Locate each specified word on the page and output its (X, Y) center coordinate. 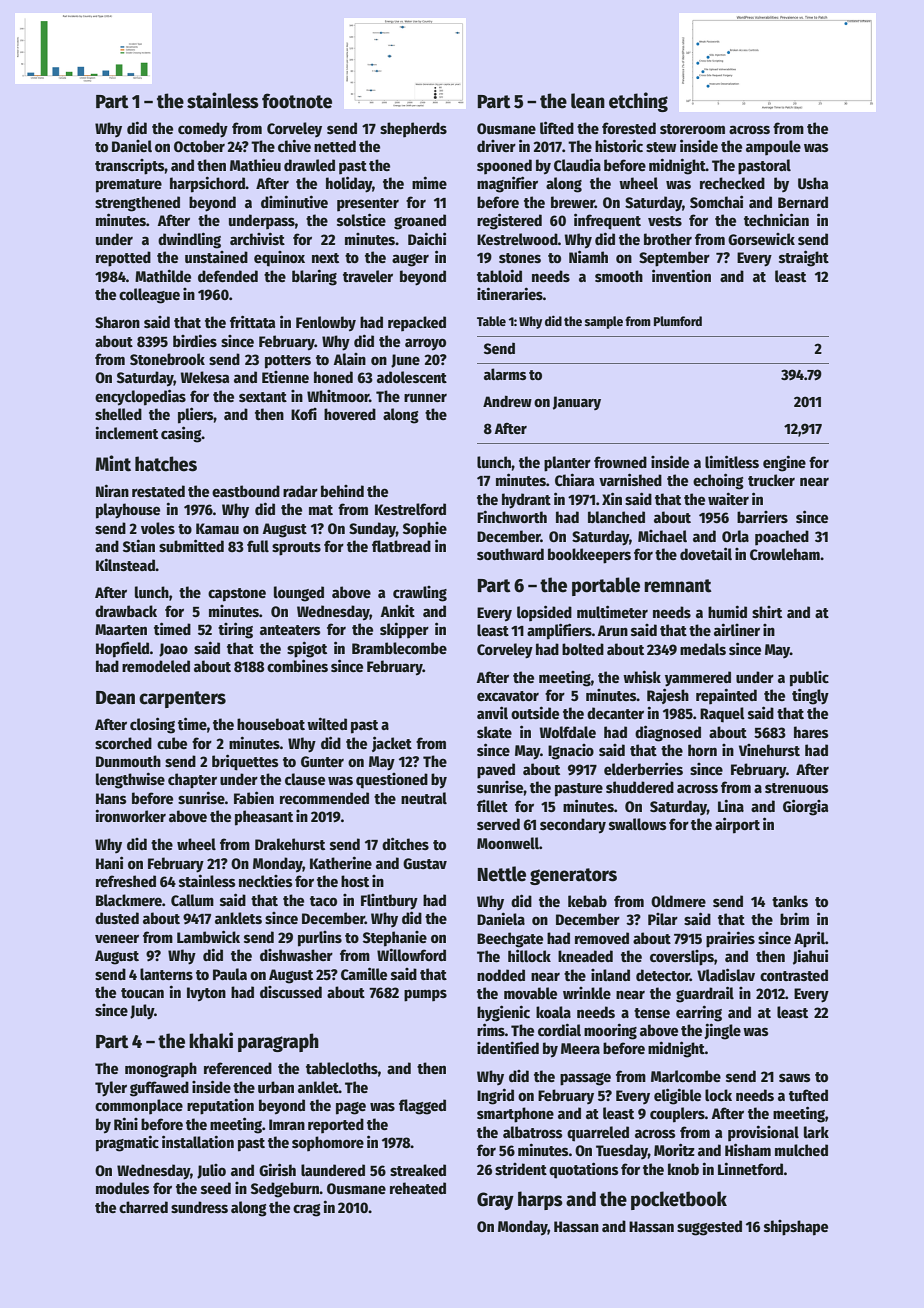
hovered (350, 414)
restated (158, 491)
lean (588, 101)
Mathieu (255, 164)
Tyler (111, 1089)
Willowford (411, 954)
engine (784, 463)
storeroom (692, 129)
